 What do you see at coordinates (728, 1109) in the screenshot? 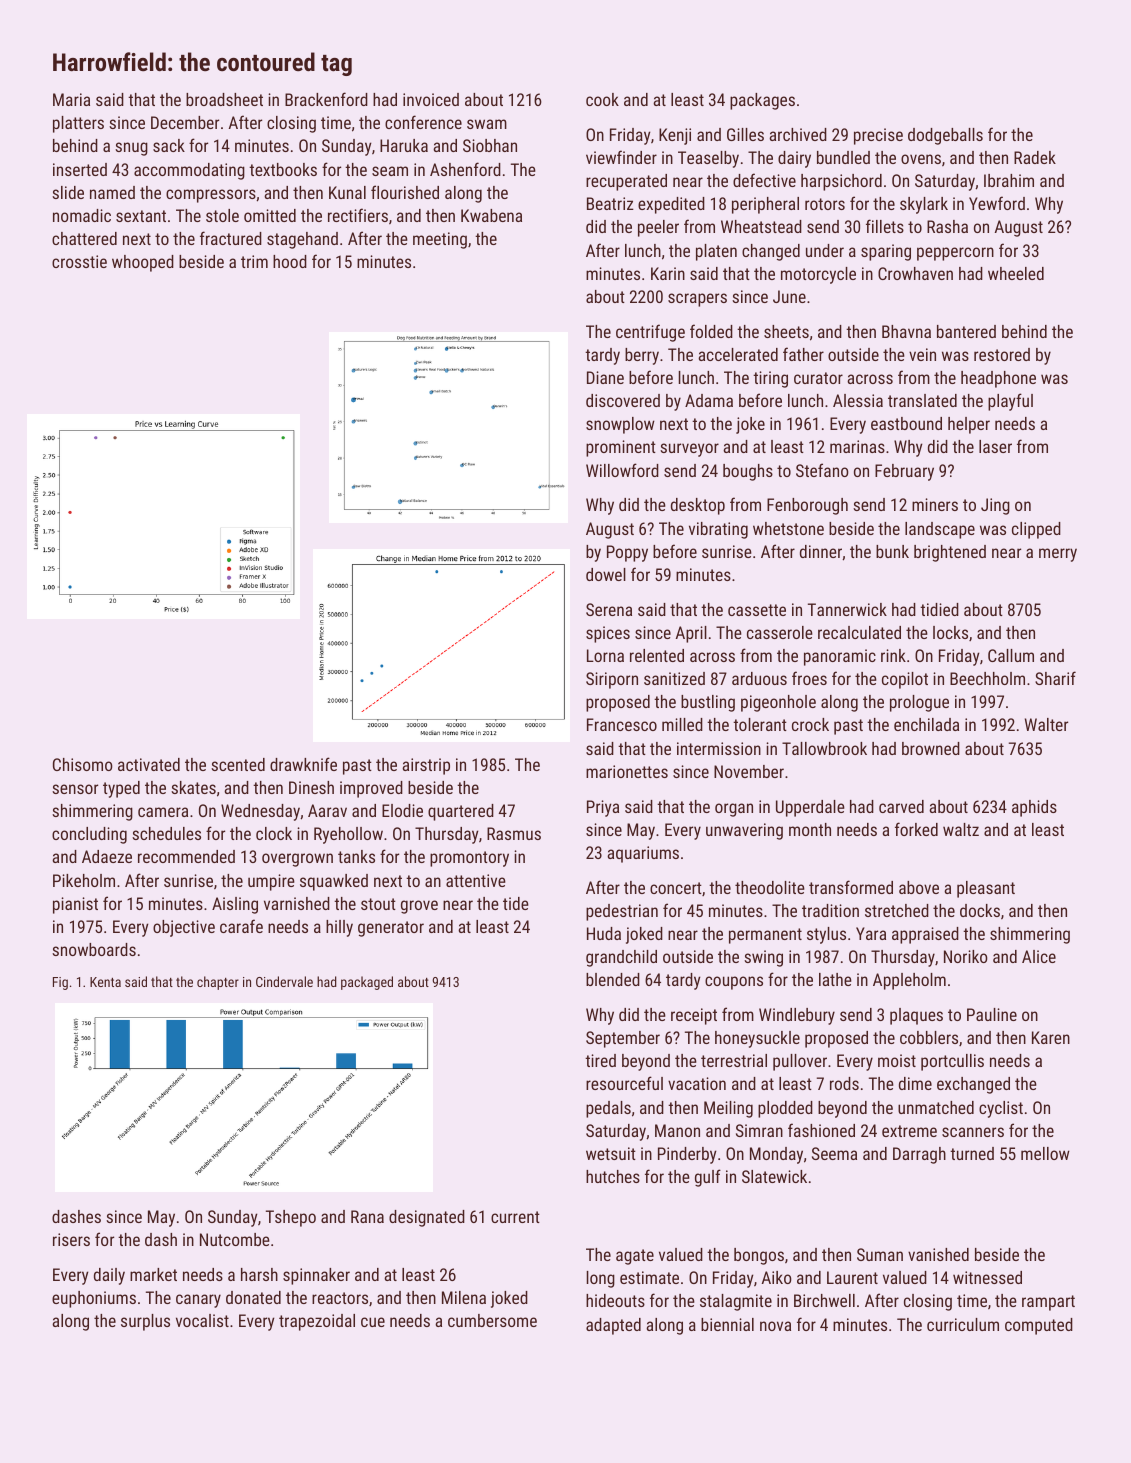
I see `Meiling` at bounding box center [728, 1109].
